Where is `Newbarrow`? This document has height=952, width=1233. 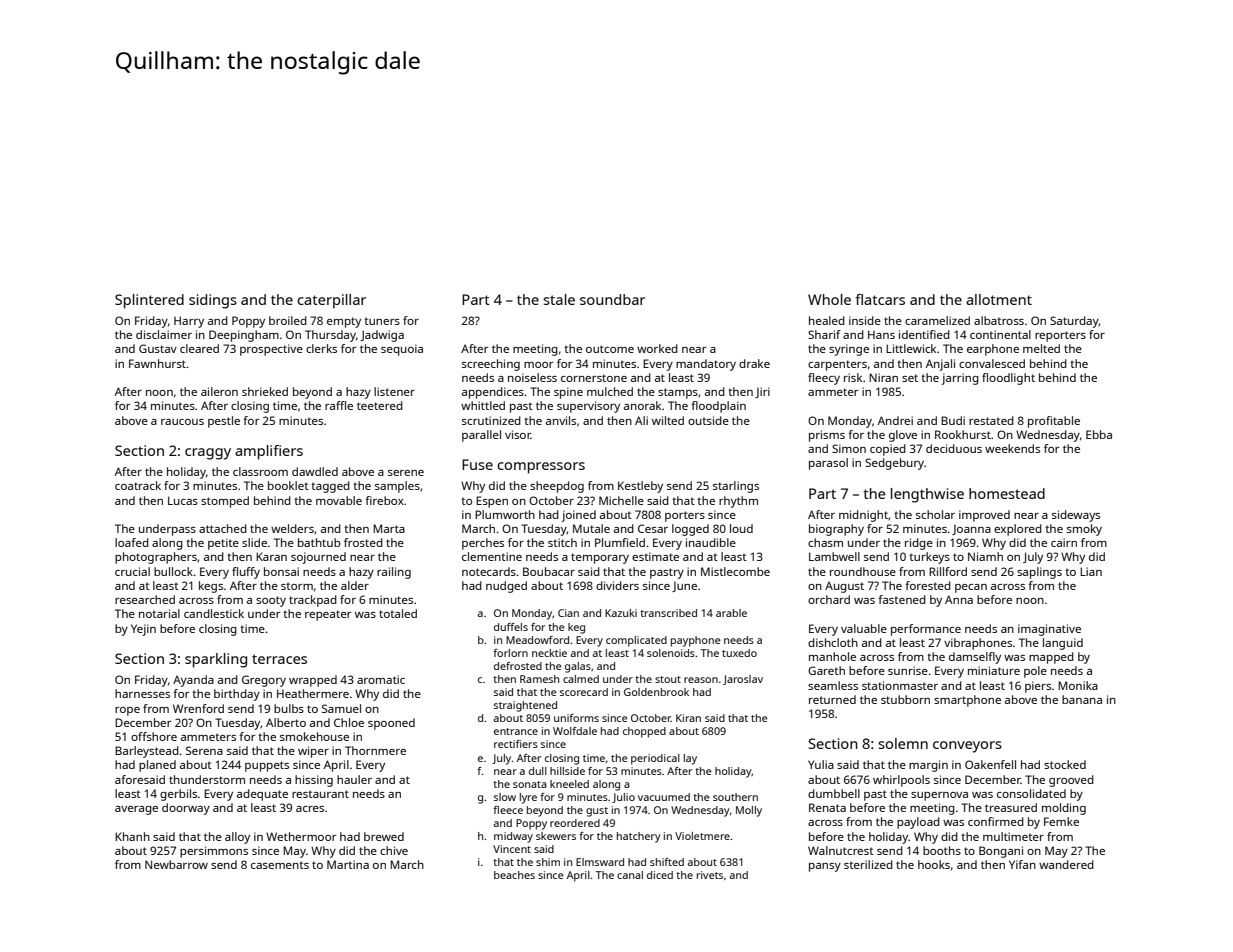
Newbarrow is located at coordinates (176, 864).
